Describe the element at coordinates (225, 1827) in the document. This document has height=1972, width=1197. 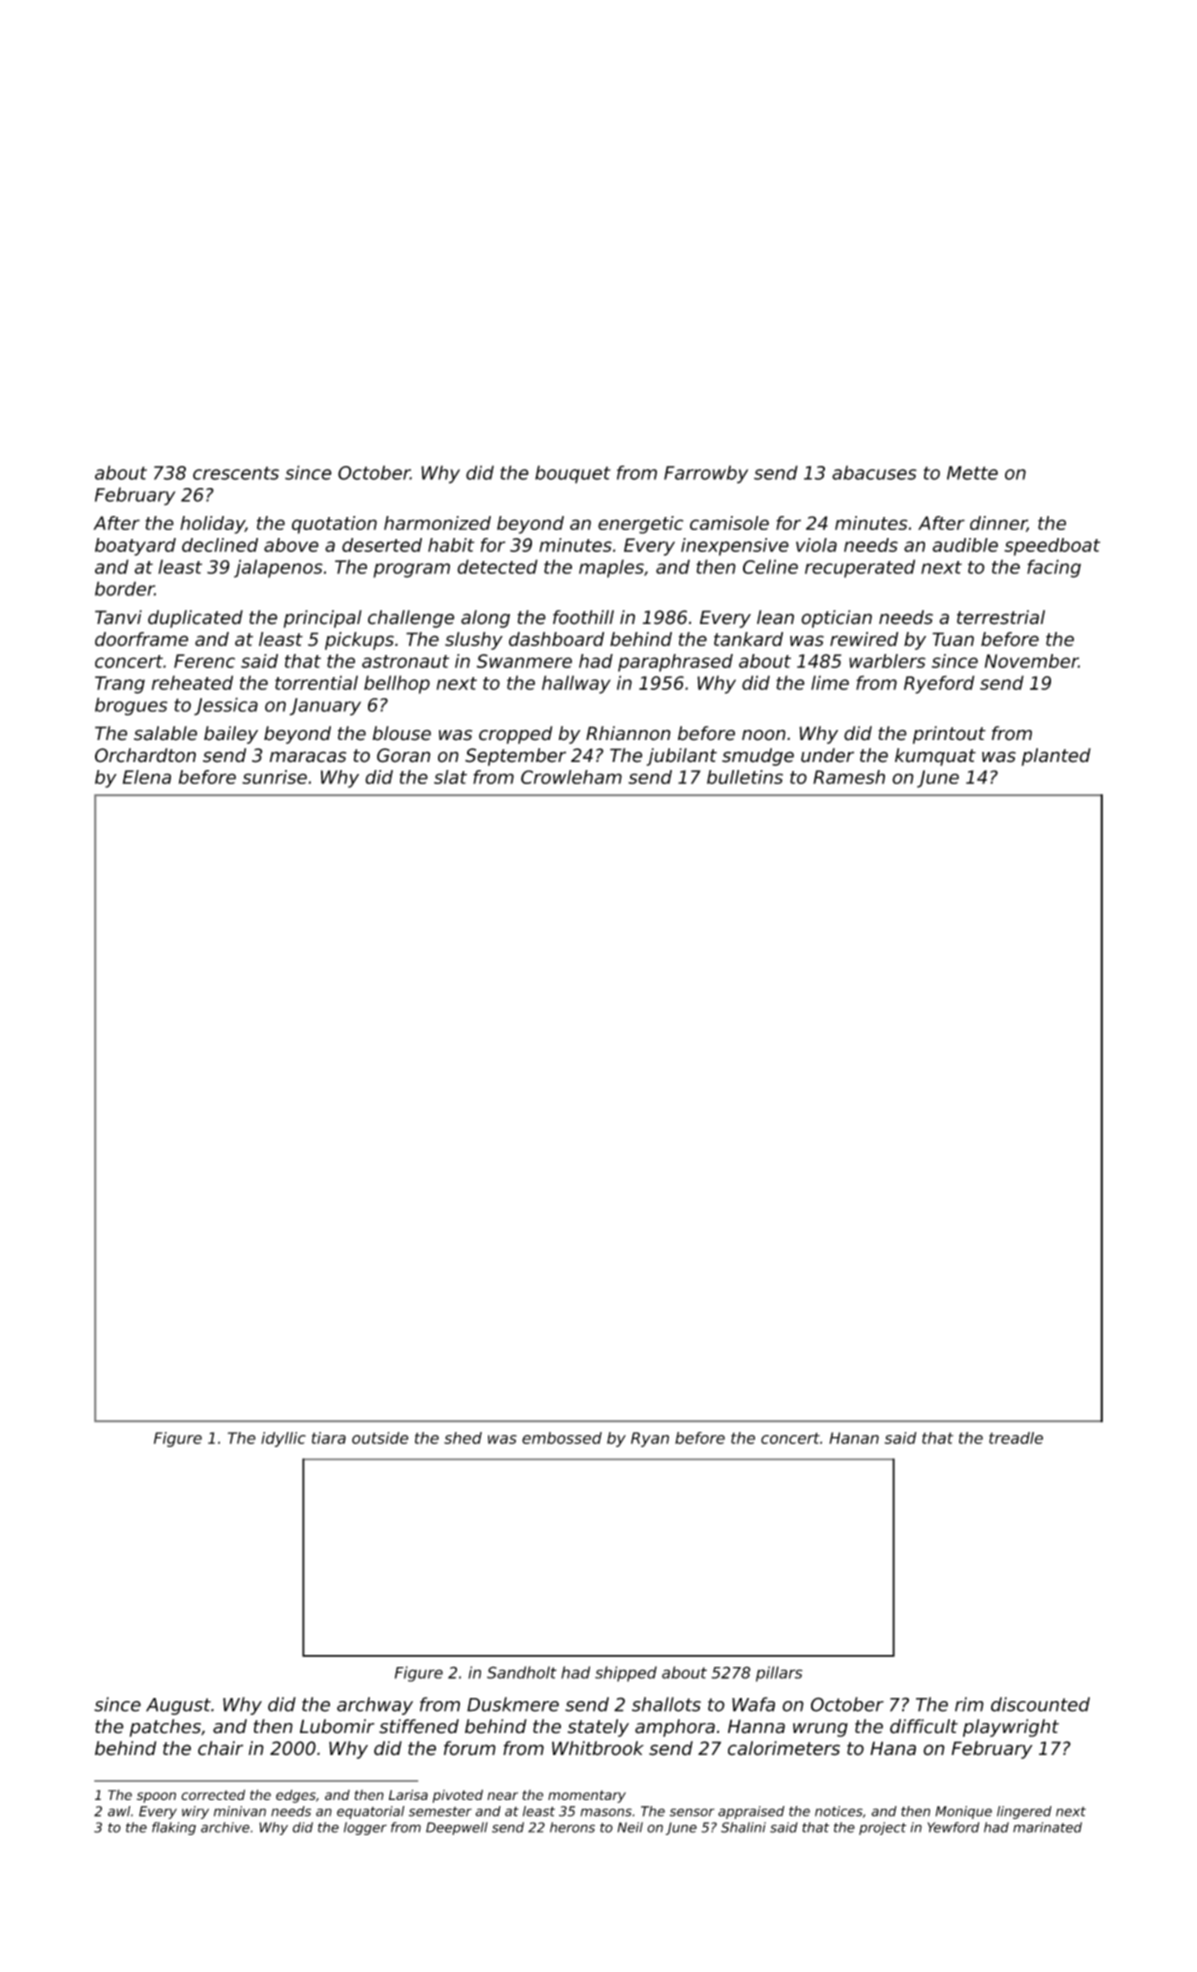
I see `archive` at that location.
